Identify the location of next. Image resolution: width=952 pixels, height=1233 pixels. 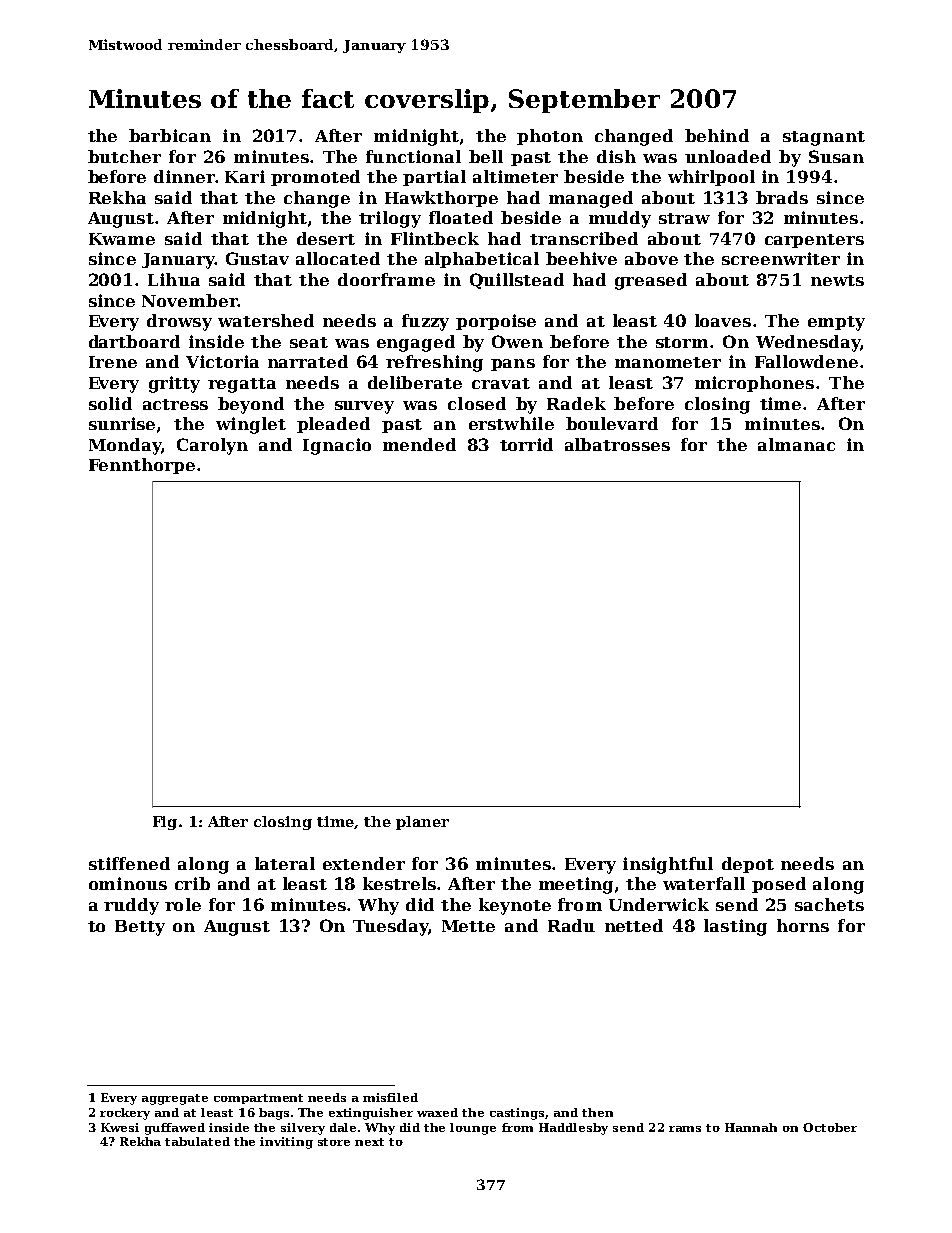
(369, 1142).
